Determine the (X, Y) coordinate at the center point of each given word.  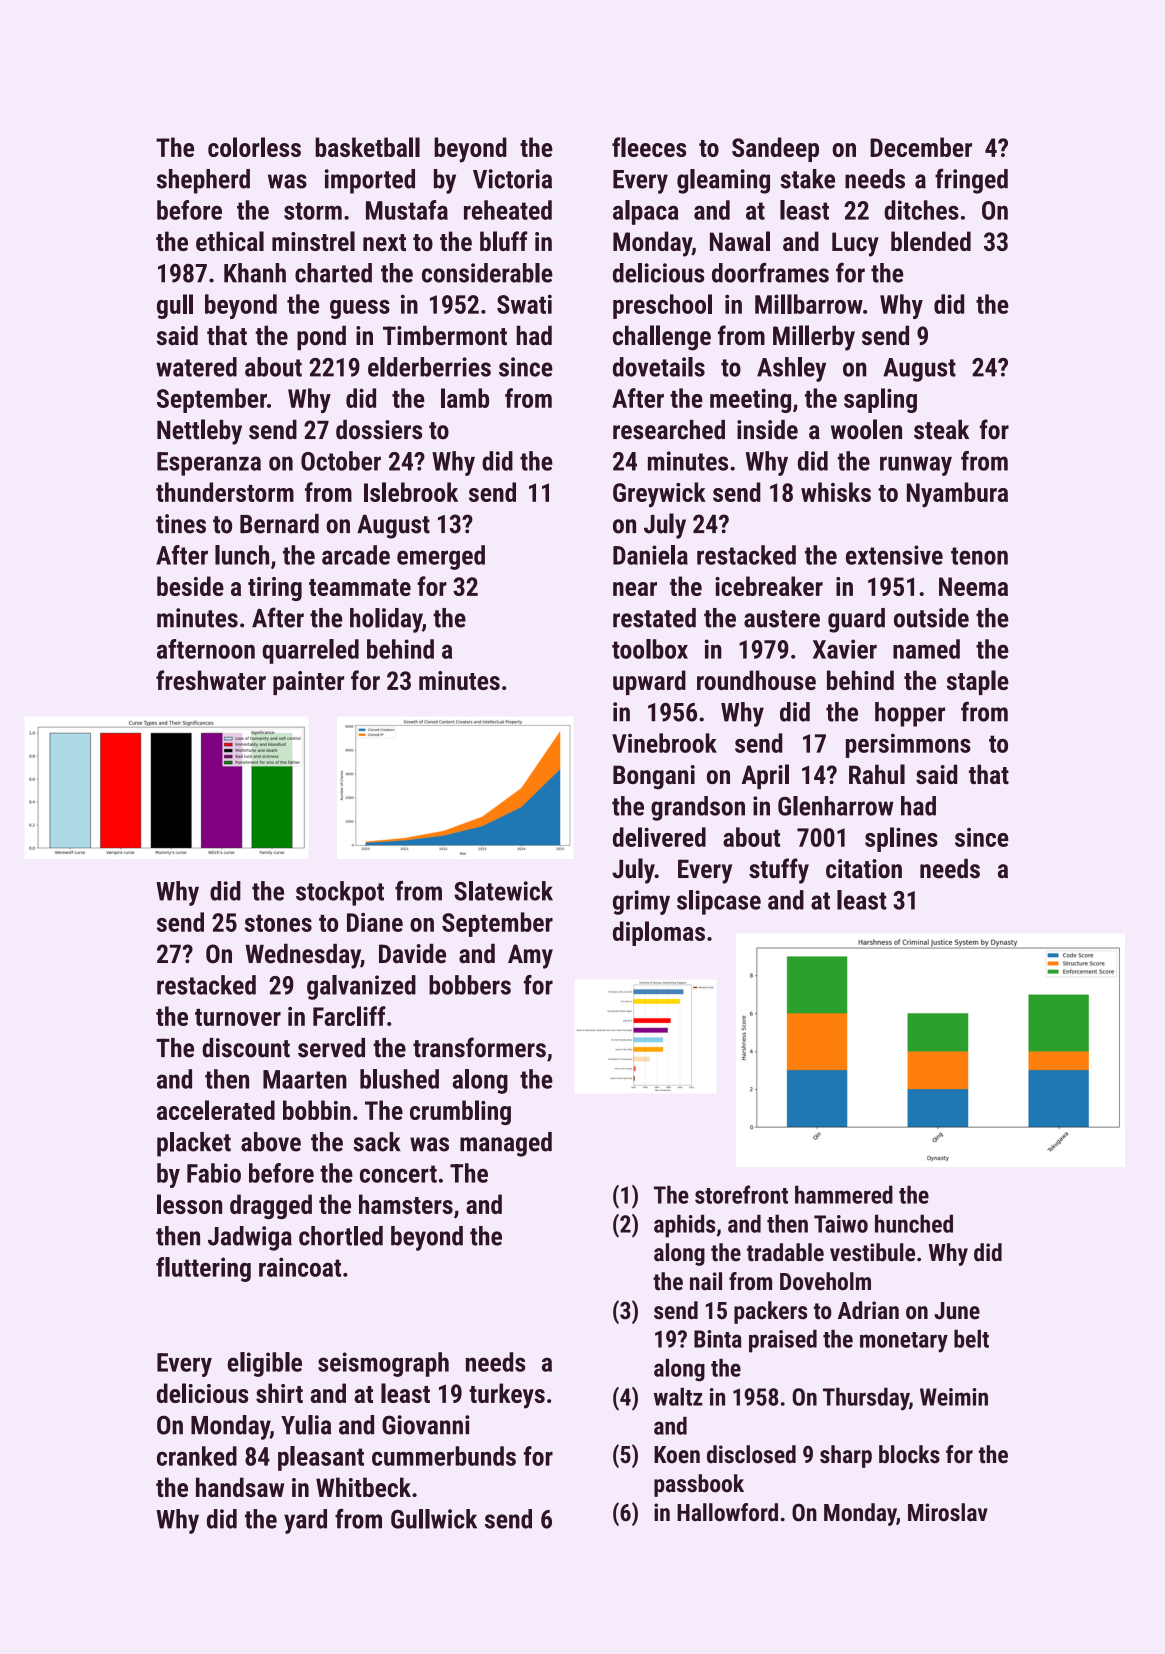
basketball (367, 147)
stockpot (340, 893)
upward (649, 682)
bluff (503, 241)
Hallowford (727, 1512)
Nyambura (957, 494)
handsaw (240, 1487)
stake (807, 179)
